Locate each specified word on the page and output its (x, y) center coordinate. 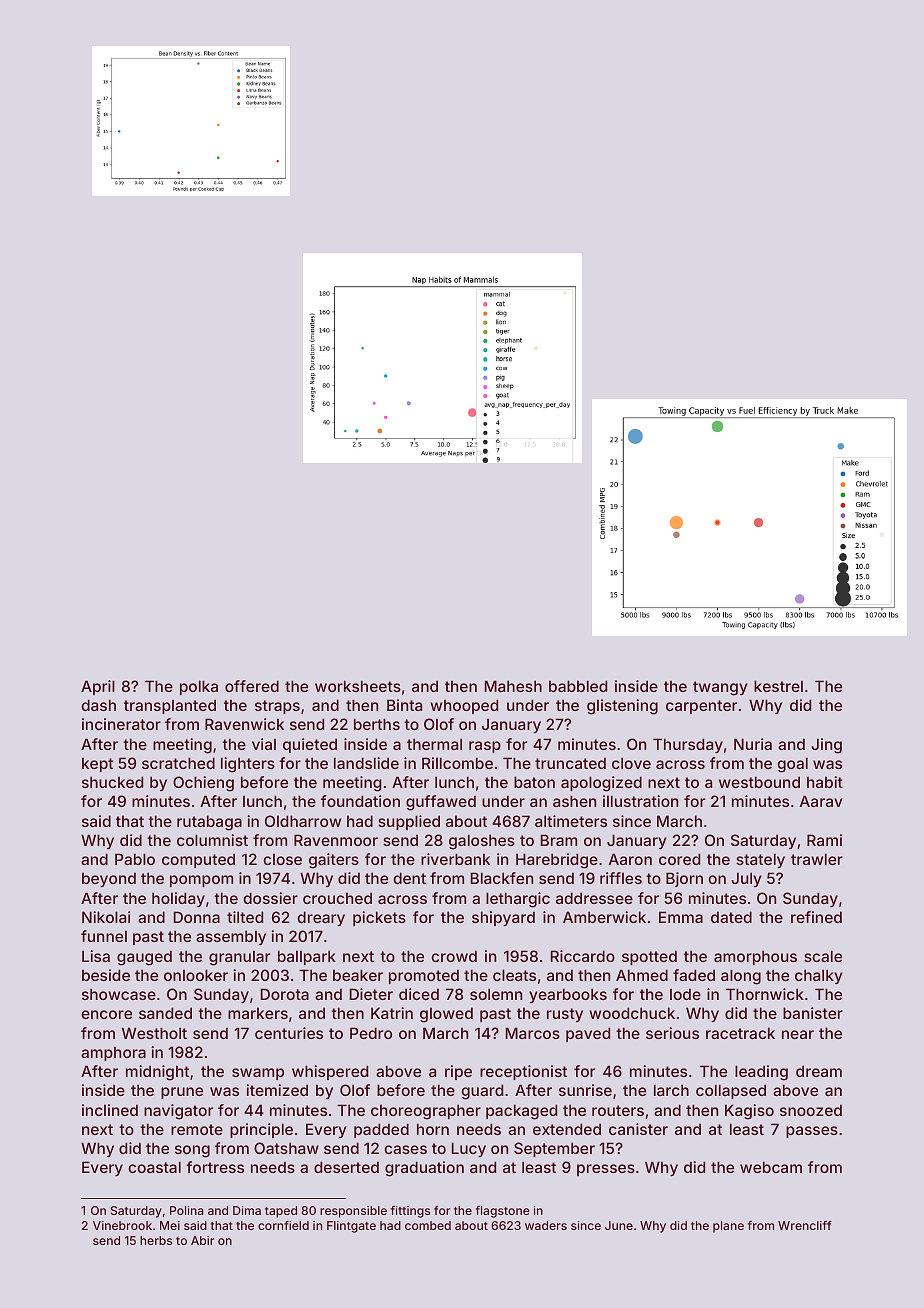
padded (381, 1130)
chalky (818, 976)
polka (199, 687)
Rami (824, 840)
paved (588, 1034)
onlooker (196, 975)
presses (606, 1170)
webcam (771, 1167)
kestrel (778, 686)
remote (197, 1129)
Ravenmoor (336, 840)
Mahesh (513, 686)
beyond (109, 879)
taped (281, 1212)
